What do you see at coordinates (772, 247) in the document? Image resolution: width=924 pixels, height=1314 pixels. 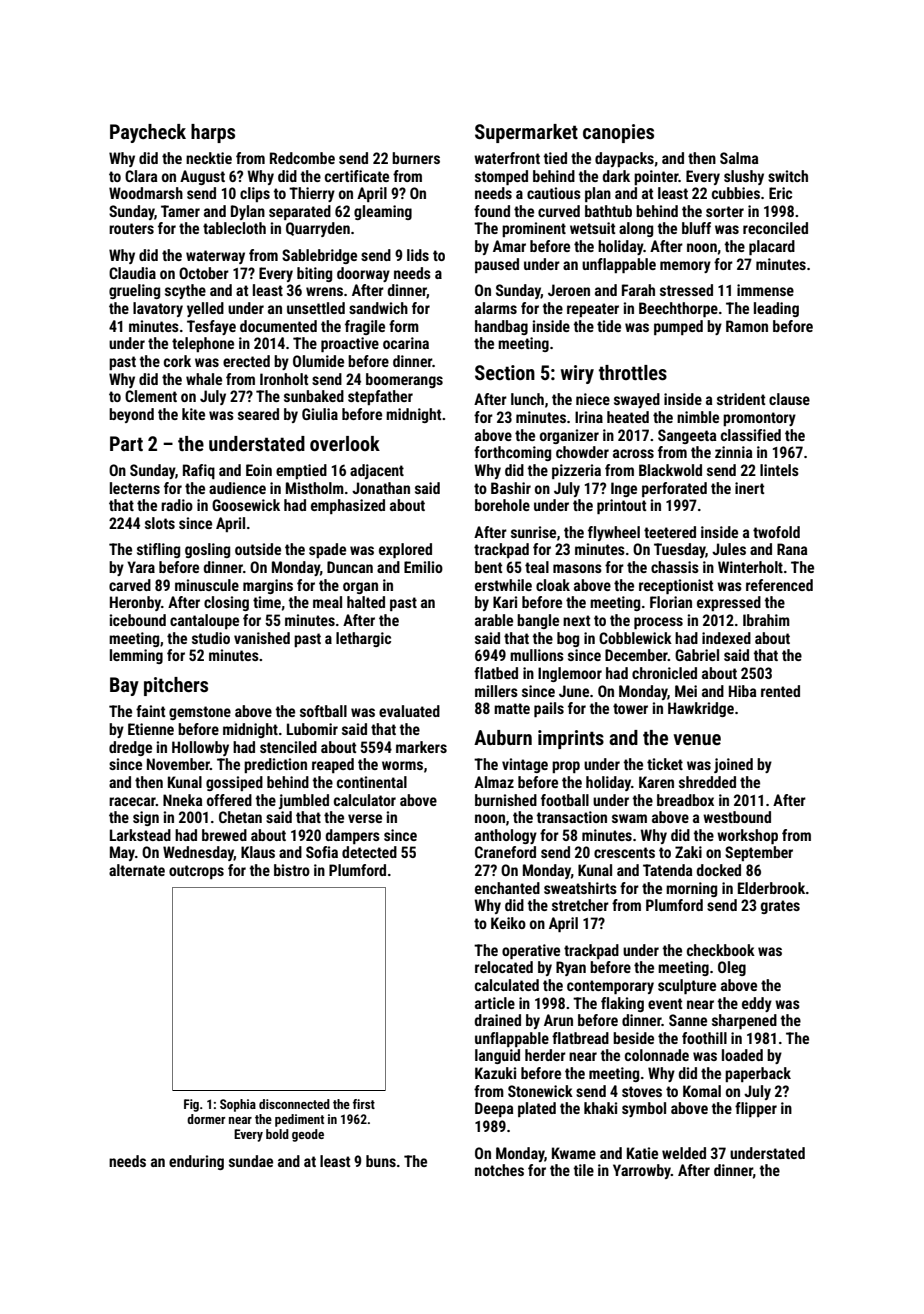 I see `placard` at bounding box center [772, 247].
